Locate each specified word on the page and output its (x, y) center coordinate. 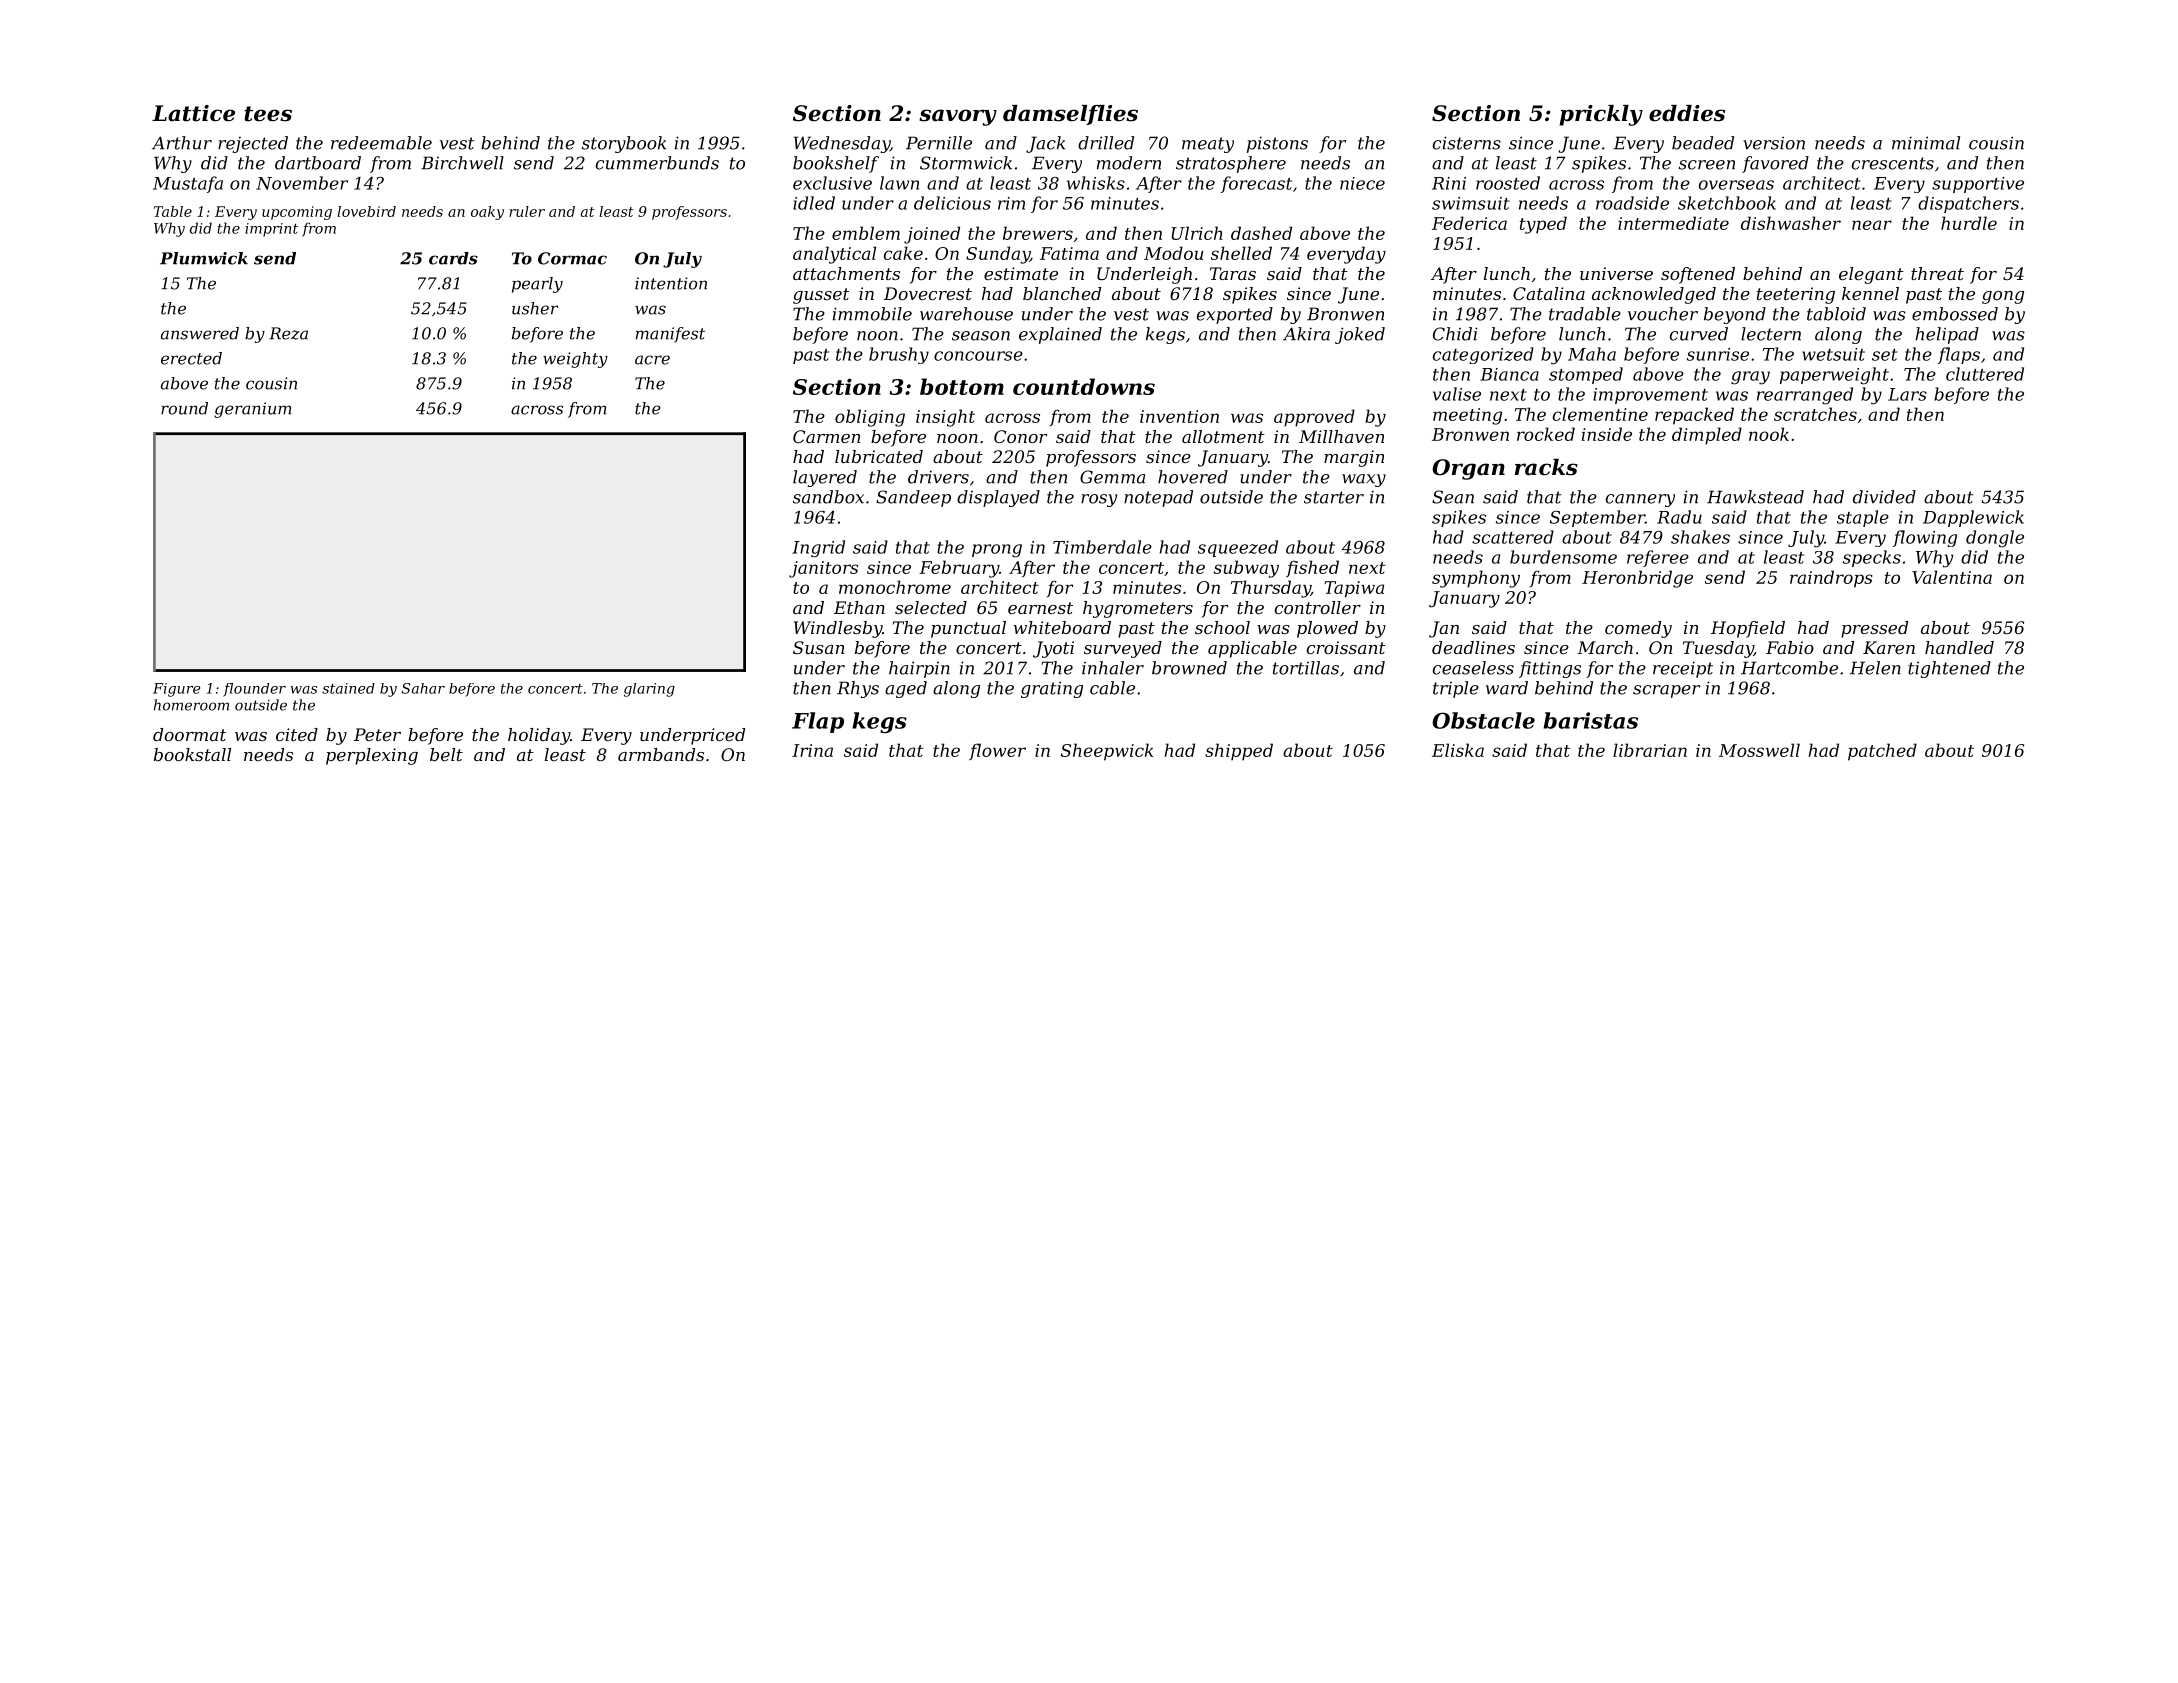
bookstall (192, 754)
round (184, 408)
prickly (1601, 115)
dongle (1995, 539)
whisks (1096, 183)
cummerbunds (657, 163)
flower (997, 752)
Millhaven (1341, 436)
